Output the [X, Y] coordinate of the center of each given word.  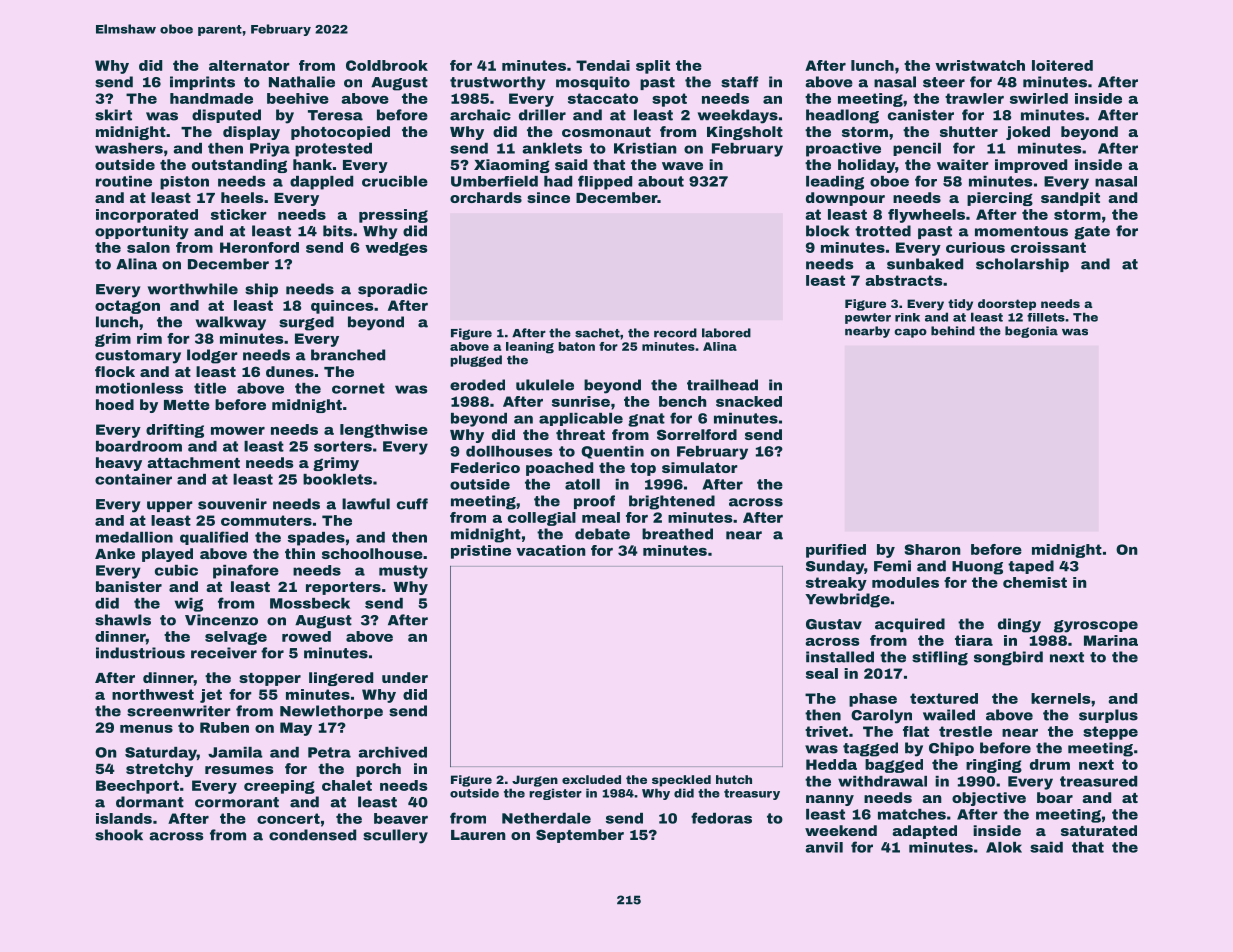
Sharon [933, 549]
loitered [1062, 65]
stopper [270, 679]
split [653, 67]
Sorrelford [697, 434]
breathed [677, 534]
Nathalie [302, 82]
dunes [290, 371]
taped [1031, 567]
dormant [150, 802]
